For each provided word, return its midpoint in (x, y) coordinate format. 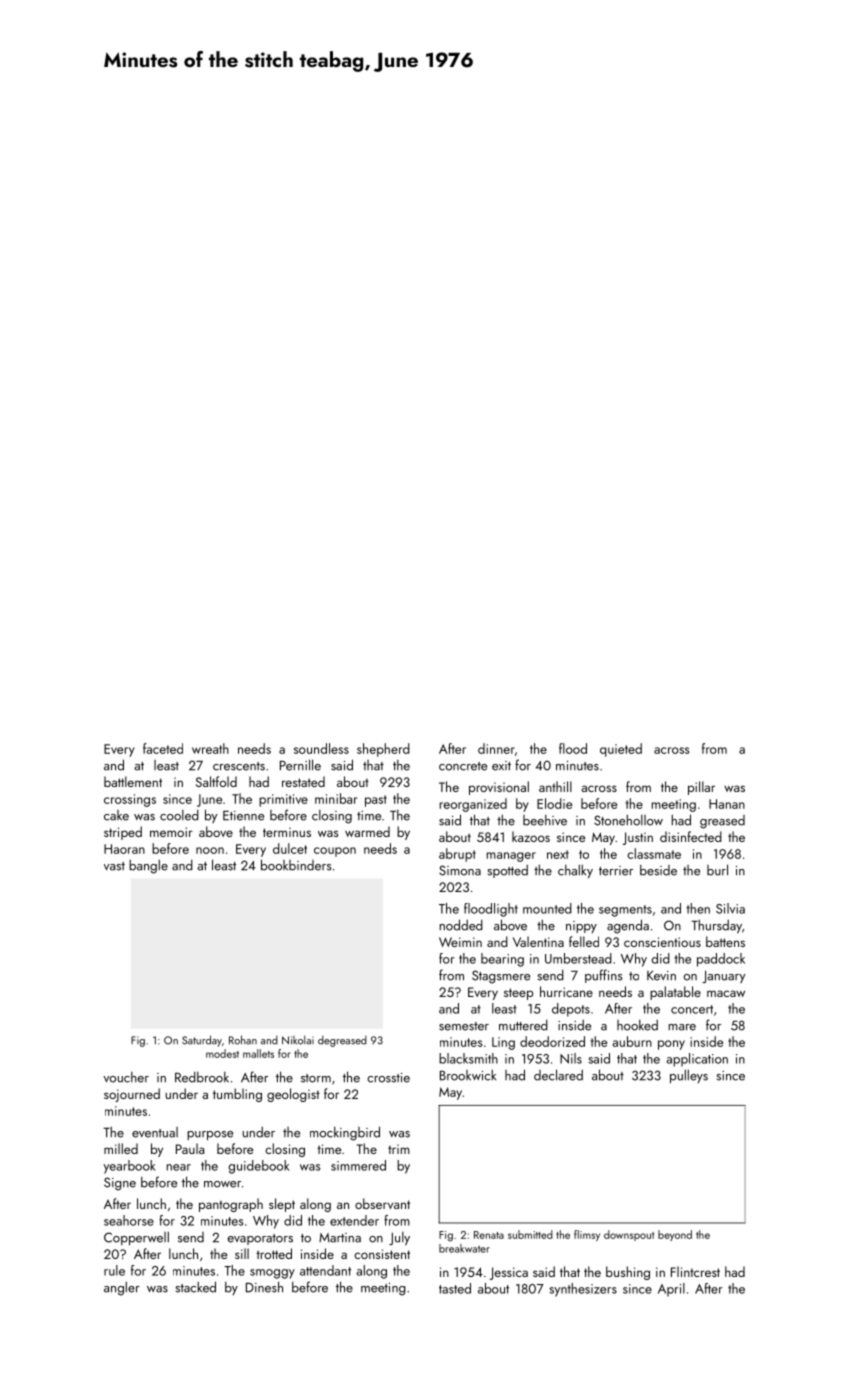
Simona (460, 870)
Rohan (243, 1040)
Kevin (661, 976)
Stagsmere (501, 977)
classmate (654, 853)
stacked (196, 1287)
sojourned (132, 1095)
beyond (675, 1235)
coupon (335, 852)
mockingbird (345, 1133)
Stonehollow (628, 820)
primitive (283, 800)
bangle (148, 866)
